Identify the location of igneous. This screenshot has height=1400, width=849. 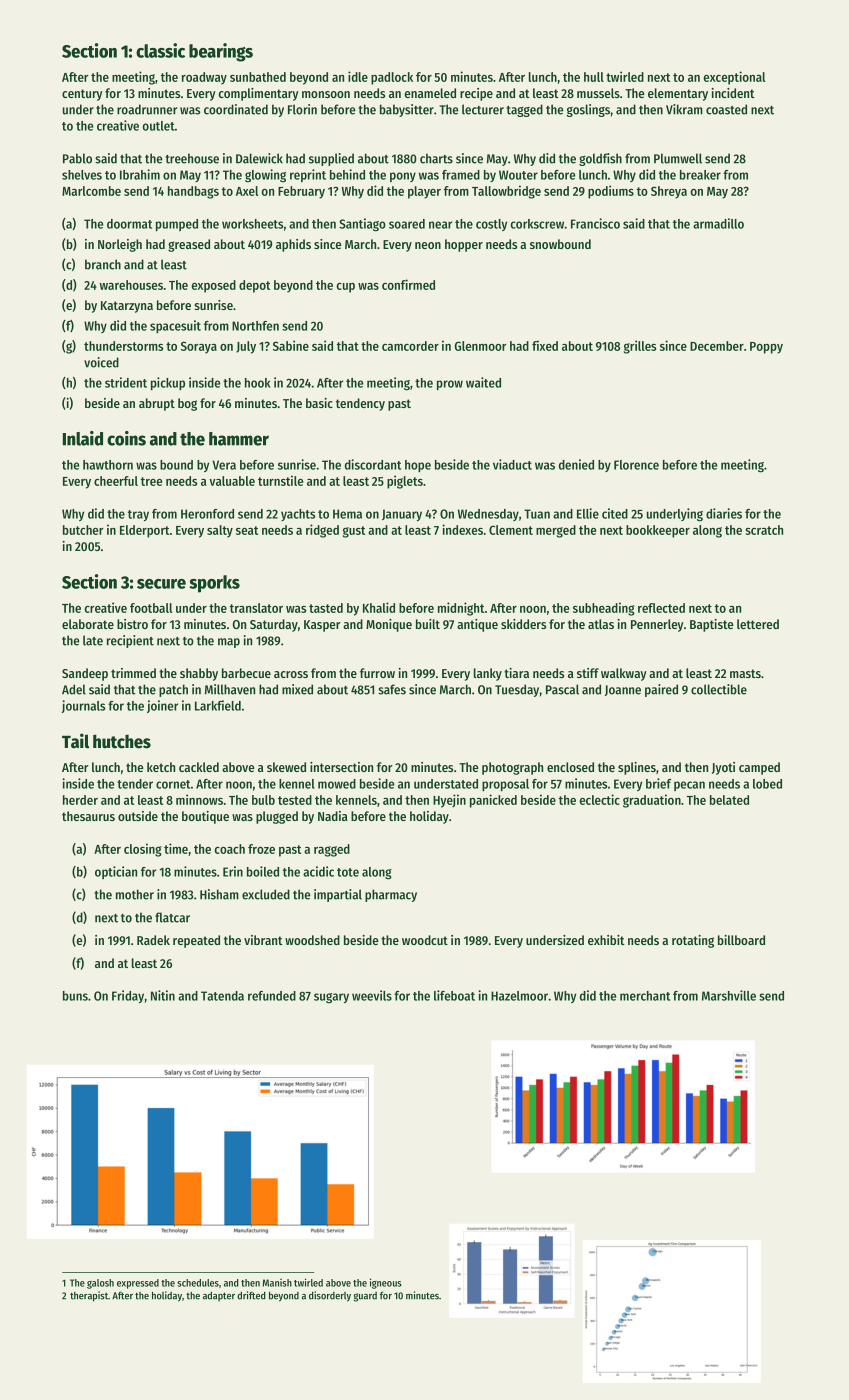
(386, 1283).
